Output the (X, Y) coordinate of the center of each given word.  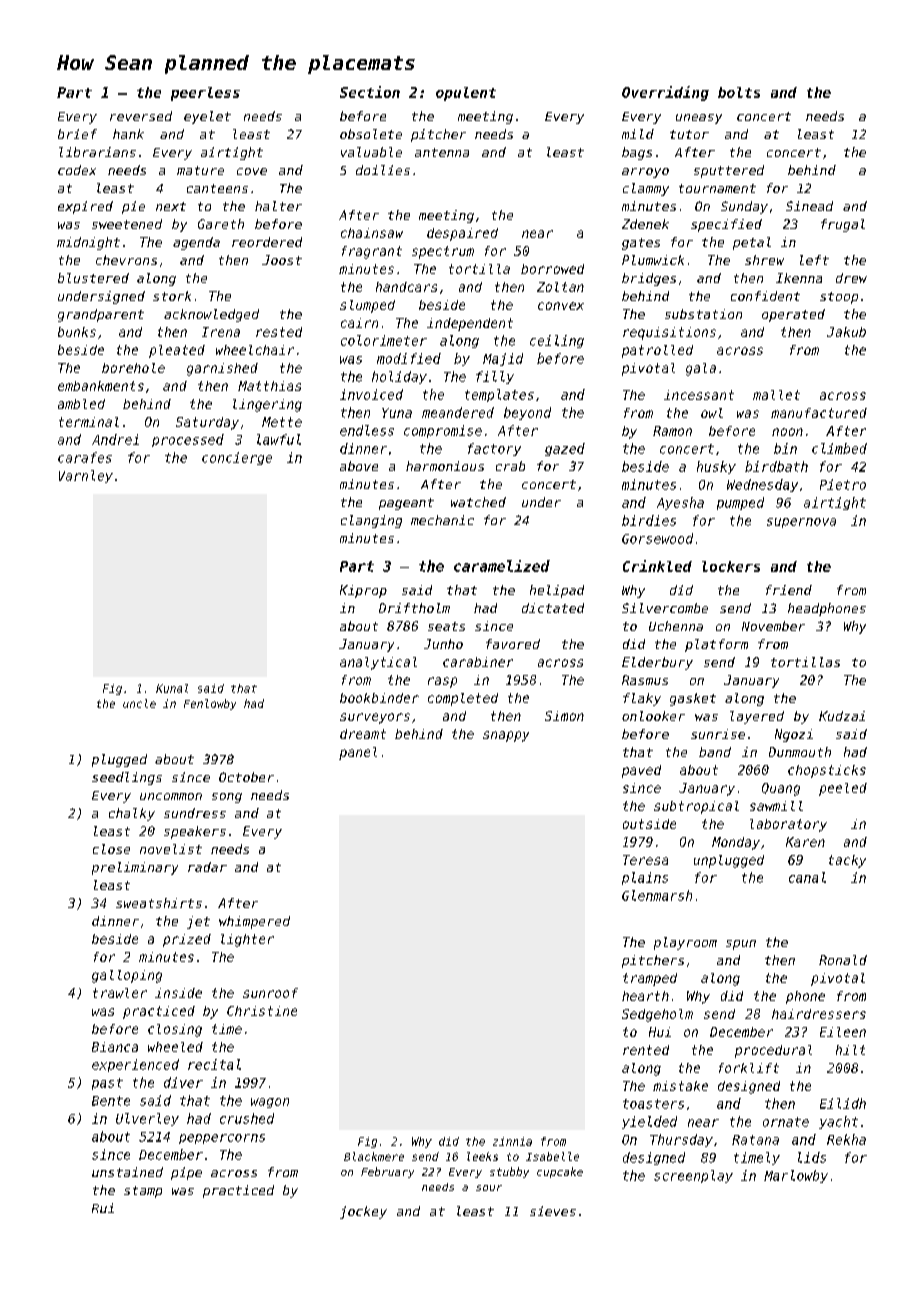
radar (207, 867)
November (773, 626)
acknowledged (211, 315)
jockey (363, 1212)
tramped (650, 979)
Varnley (86, 476)
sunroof (270, 993)
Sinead (809, 206)
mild (638, 134)
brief (77, 134)
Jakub (846, 332)
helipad (557, 591)
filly (495, 377)
